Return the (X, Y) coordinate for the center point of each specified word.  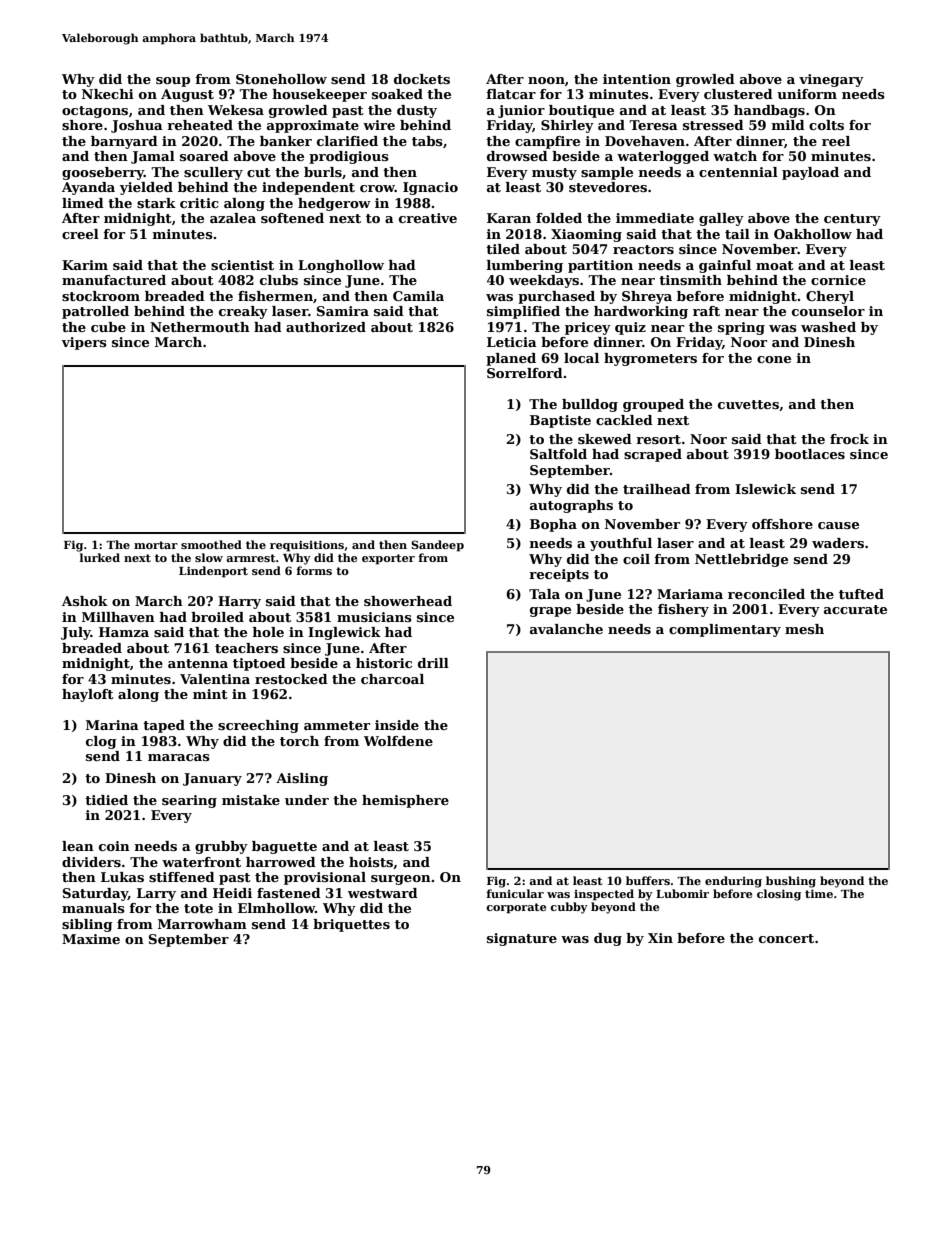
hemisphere (405, 801)
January (212, 779)
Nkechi (108, 94)
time (819, 893)
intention (637, 79)
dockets (422, 79)
